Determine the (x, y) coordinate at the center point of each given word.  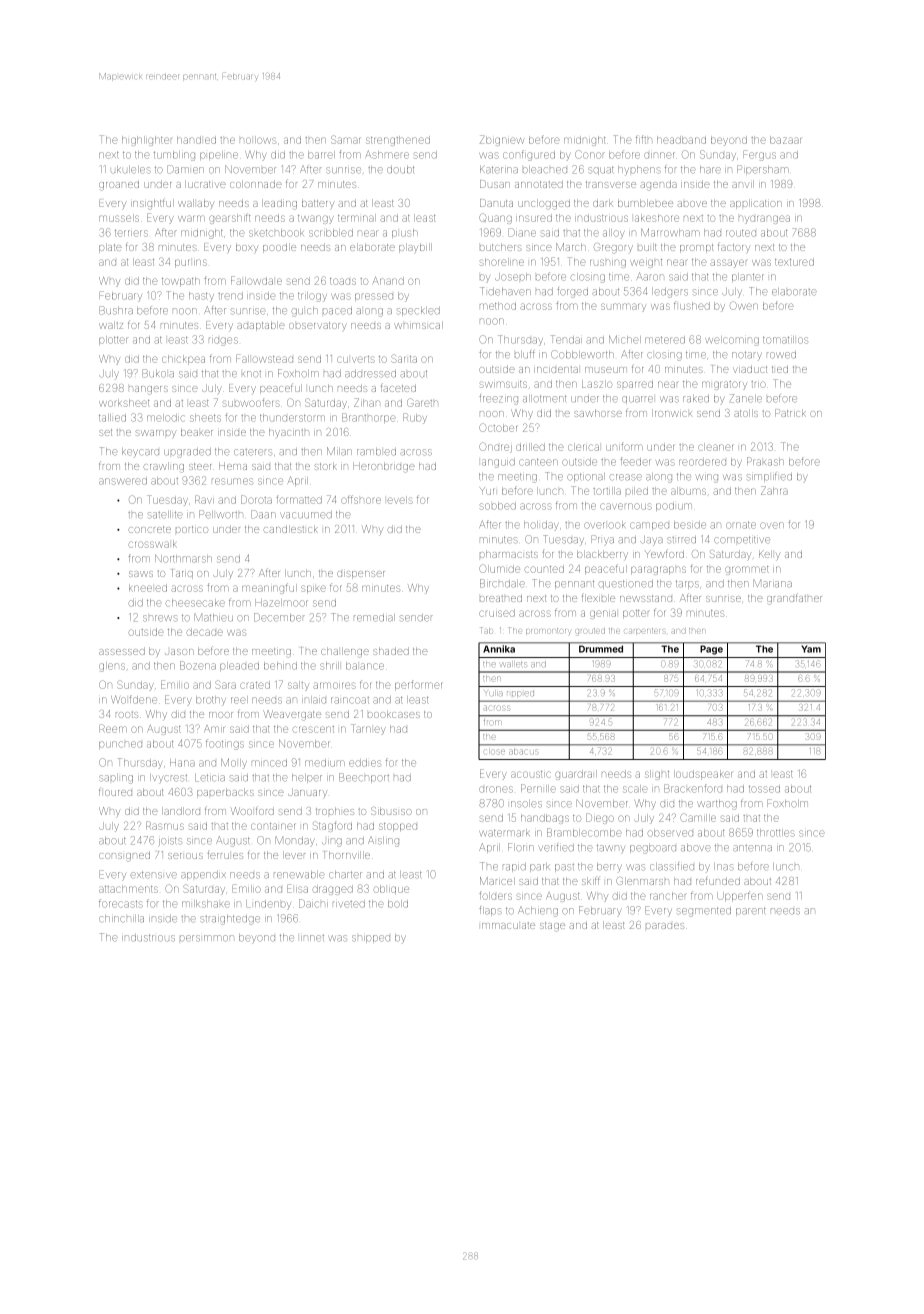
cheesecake (195, 603)
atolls (746, 413)
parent (751, 912)
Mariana (773, 584)
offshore (361, 499)
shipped (371, 939)
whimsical (418, 325)
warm (190, 218)
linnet (312, 938)
